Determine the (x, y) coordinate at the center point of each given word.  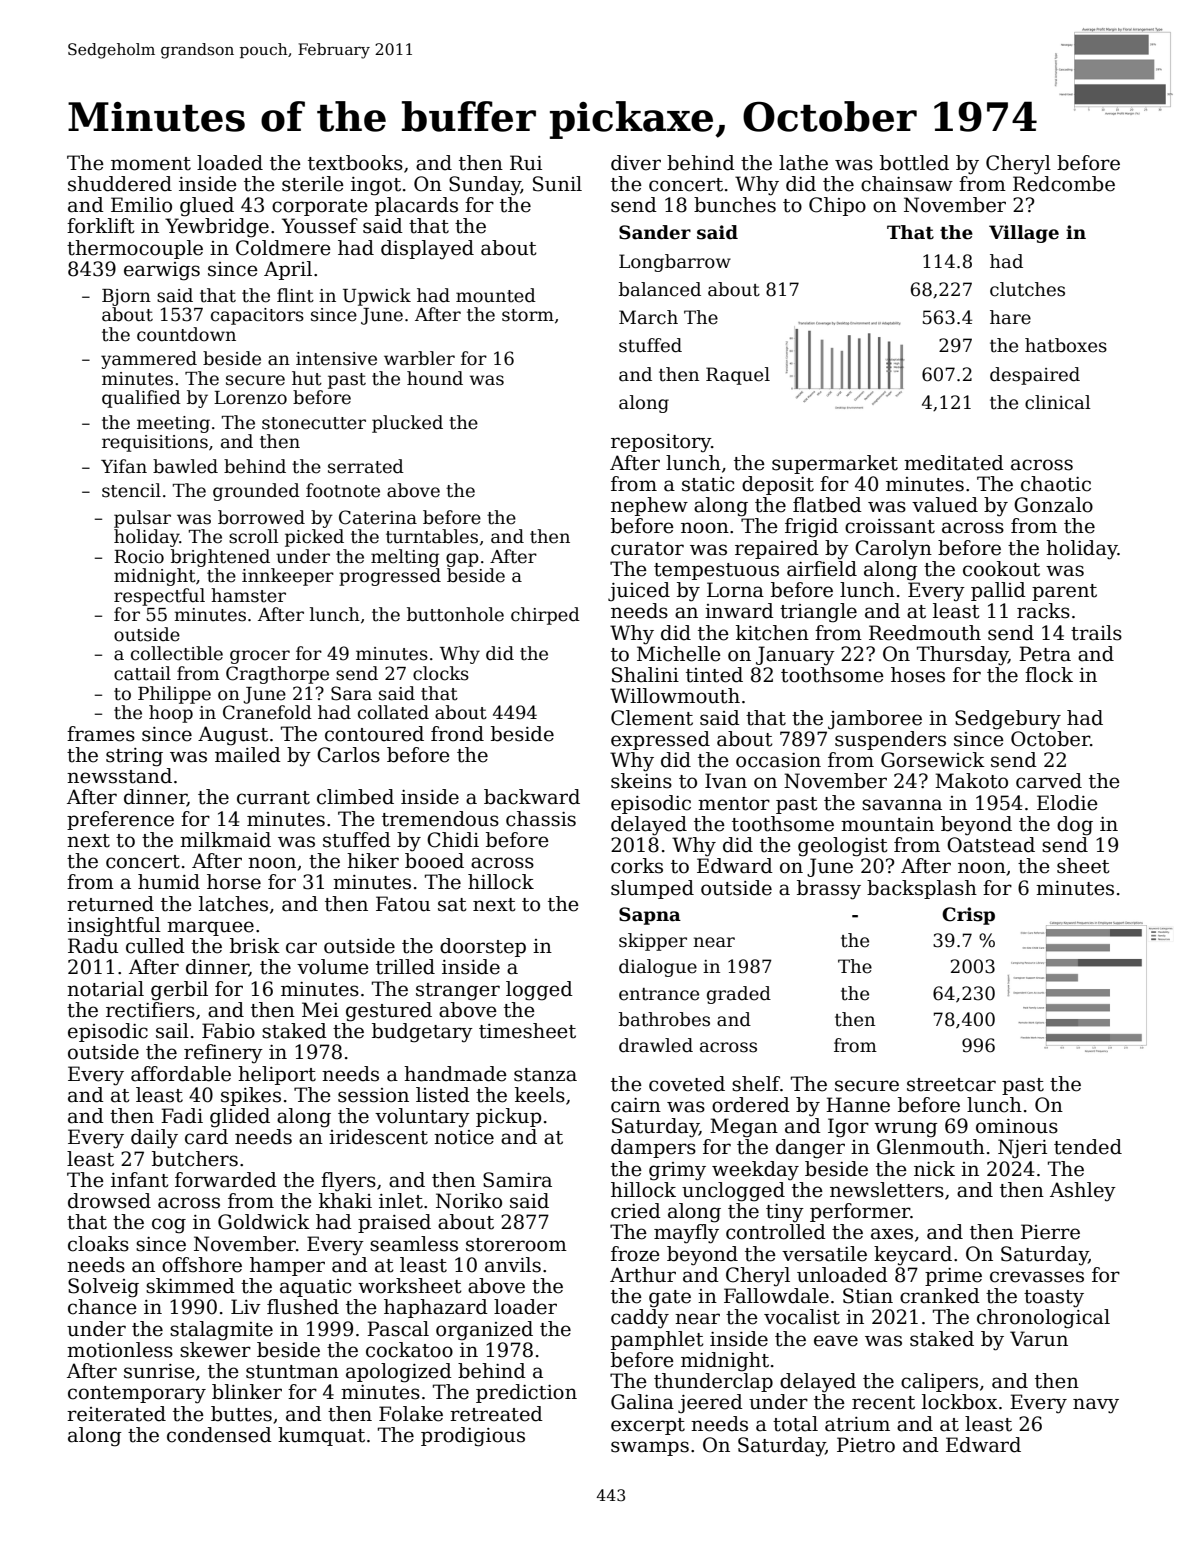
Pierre (1050, 1232)
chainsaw (907, 184)
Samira (517, 1180)
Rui (526, 163)
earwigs (162, 271)
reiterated (116, 1414)
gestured (389, 1012)
